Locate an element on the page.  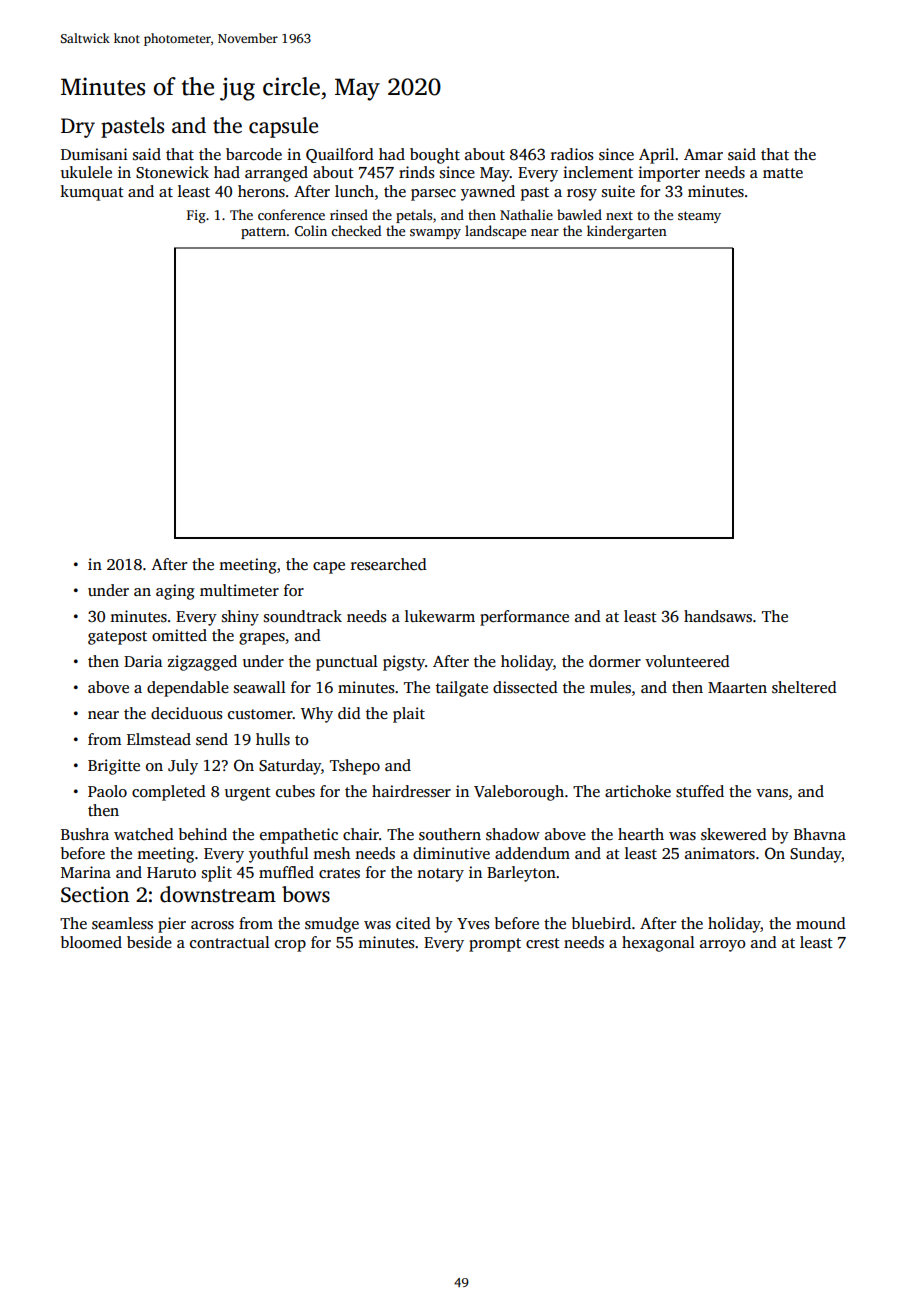
yawned is located at coordinates (488, 193).
